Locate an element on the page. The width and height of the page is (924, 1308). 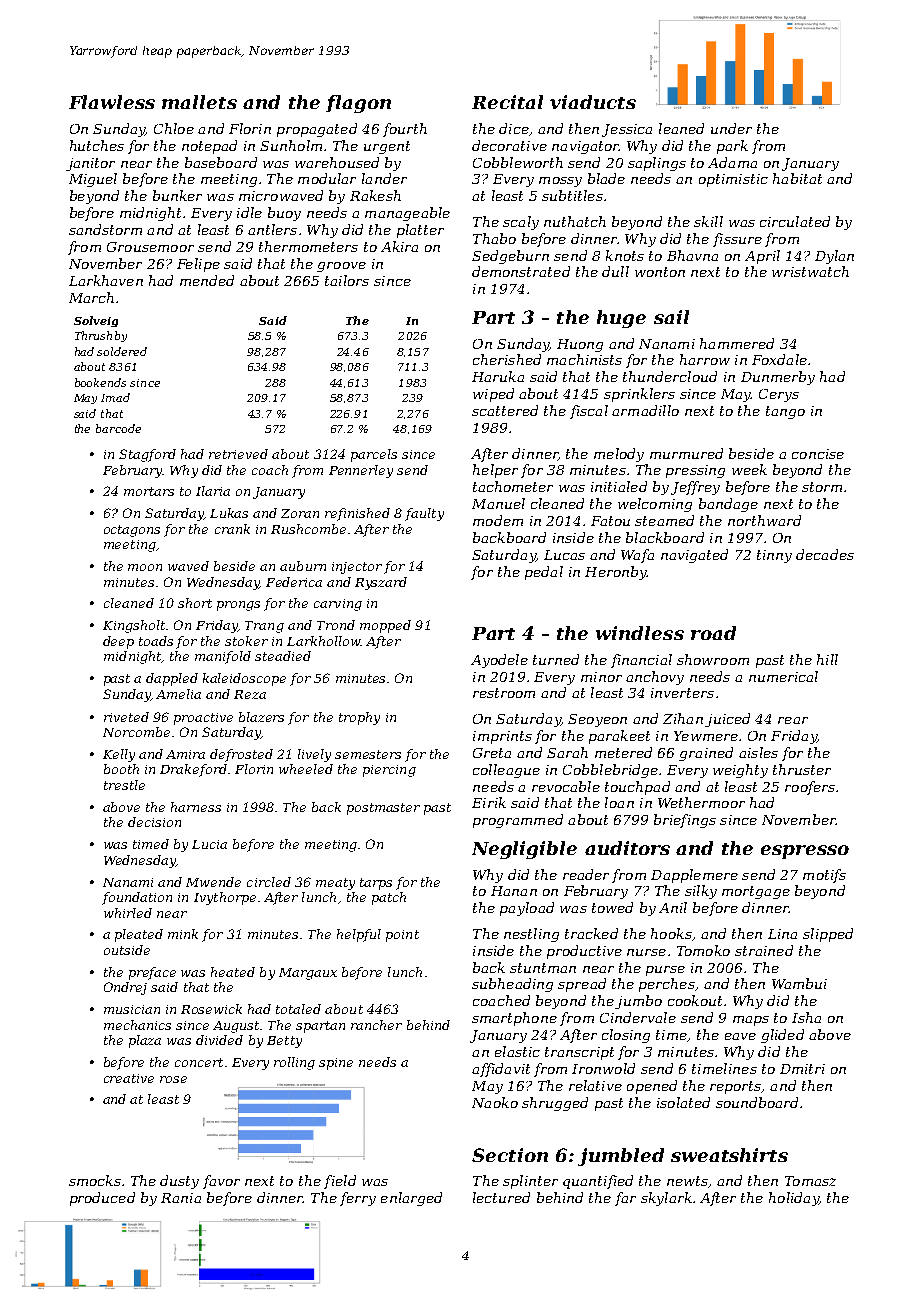
Sedgeburn is located at coordinates (510, 257).
